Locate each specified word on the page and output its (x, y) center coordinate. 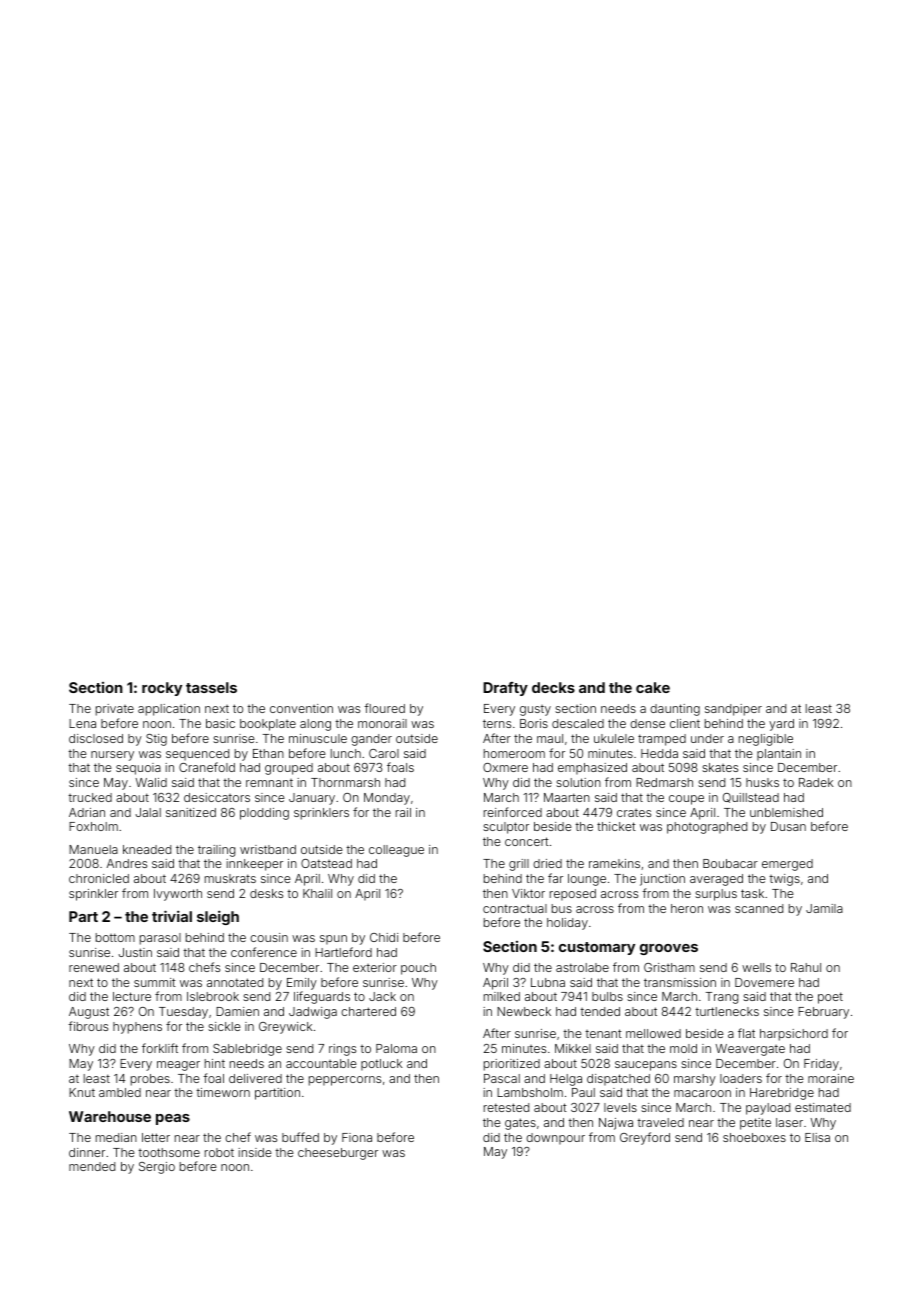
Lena (82, 723)
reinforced (513, 812)
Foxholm (93, 826)
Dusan (788, 826)
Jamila (824, 908)
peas (173, 1119)
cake (653, 687)
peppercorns (345, 1081)
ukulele (614, 738)
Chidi (384, 937)
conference (264, 952)
